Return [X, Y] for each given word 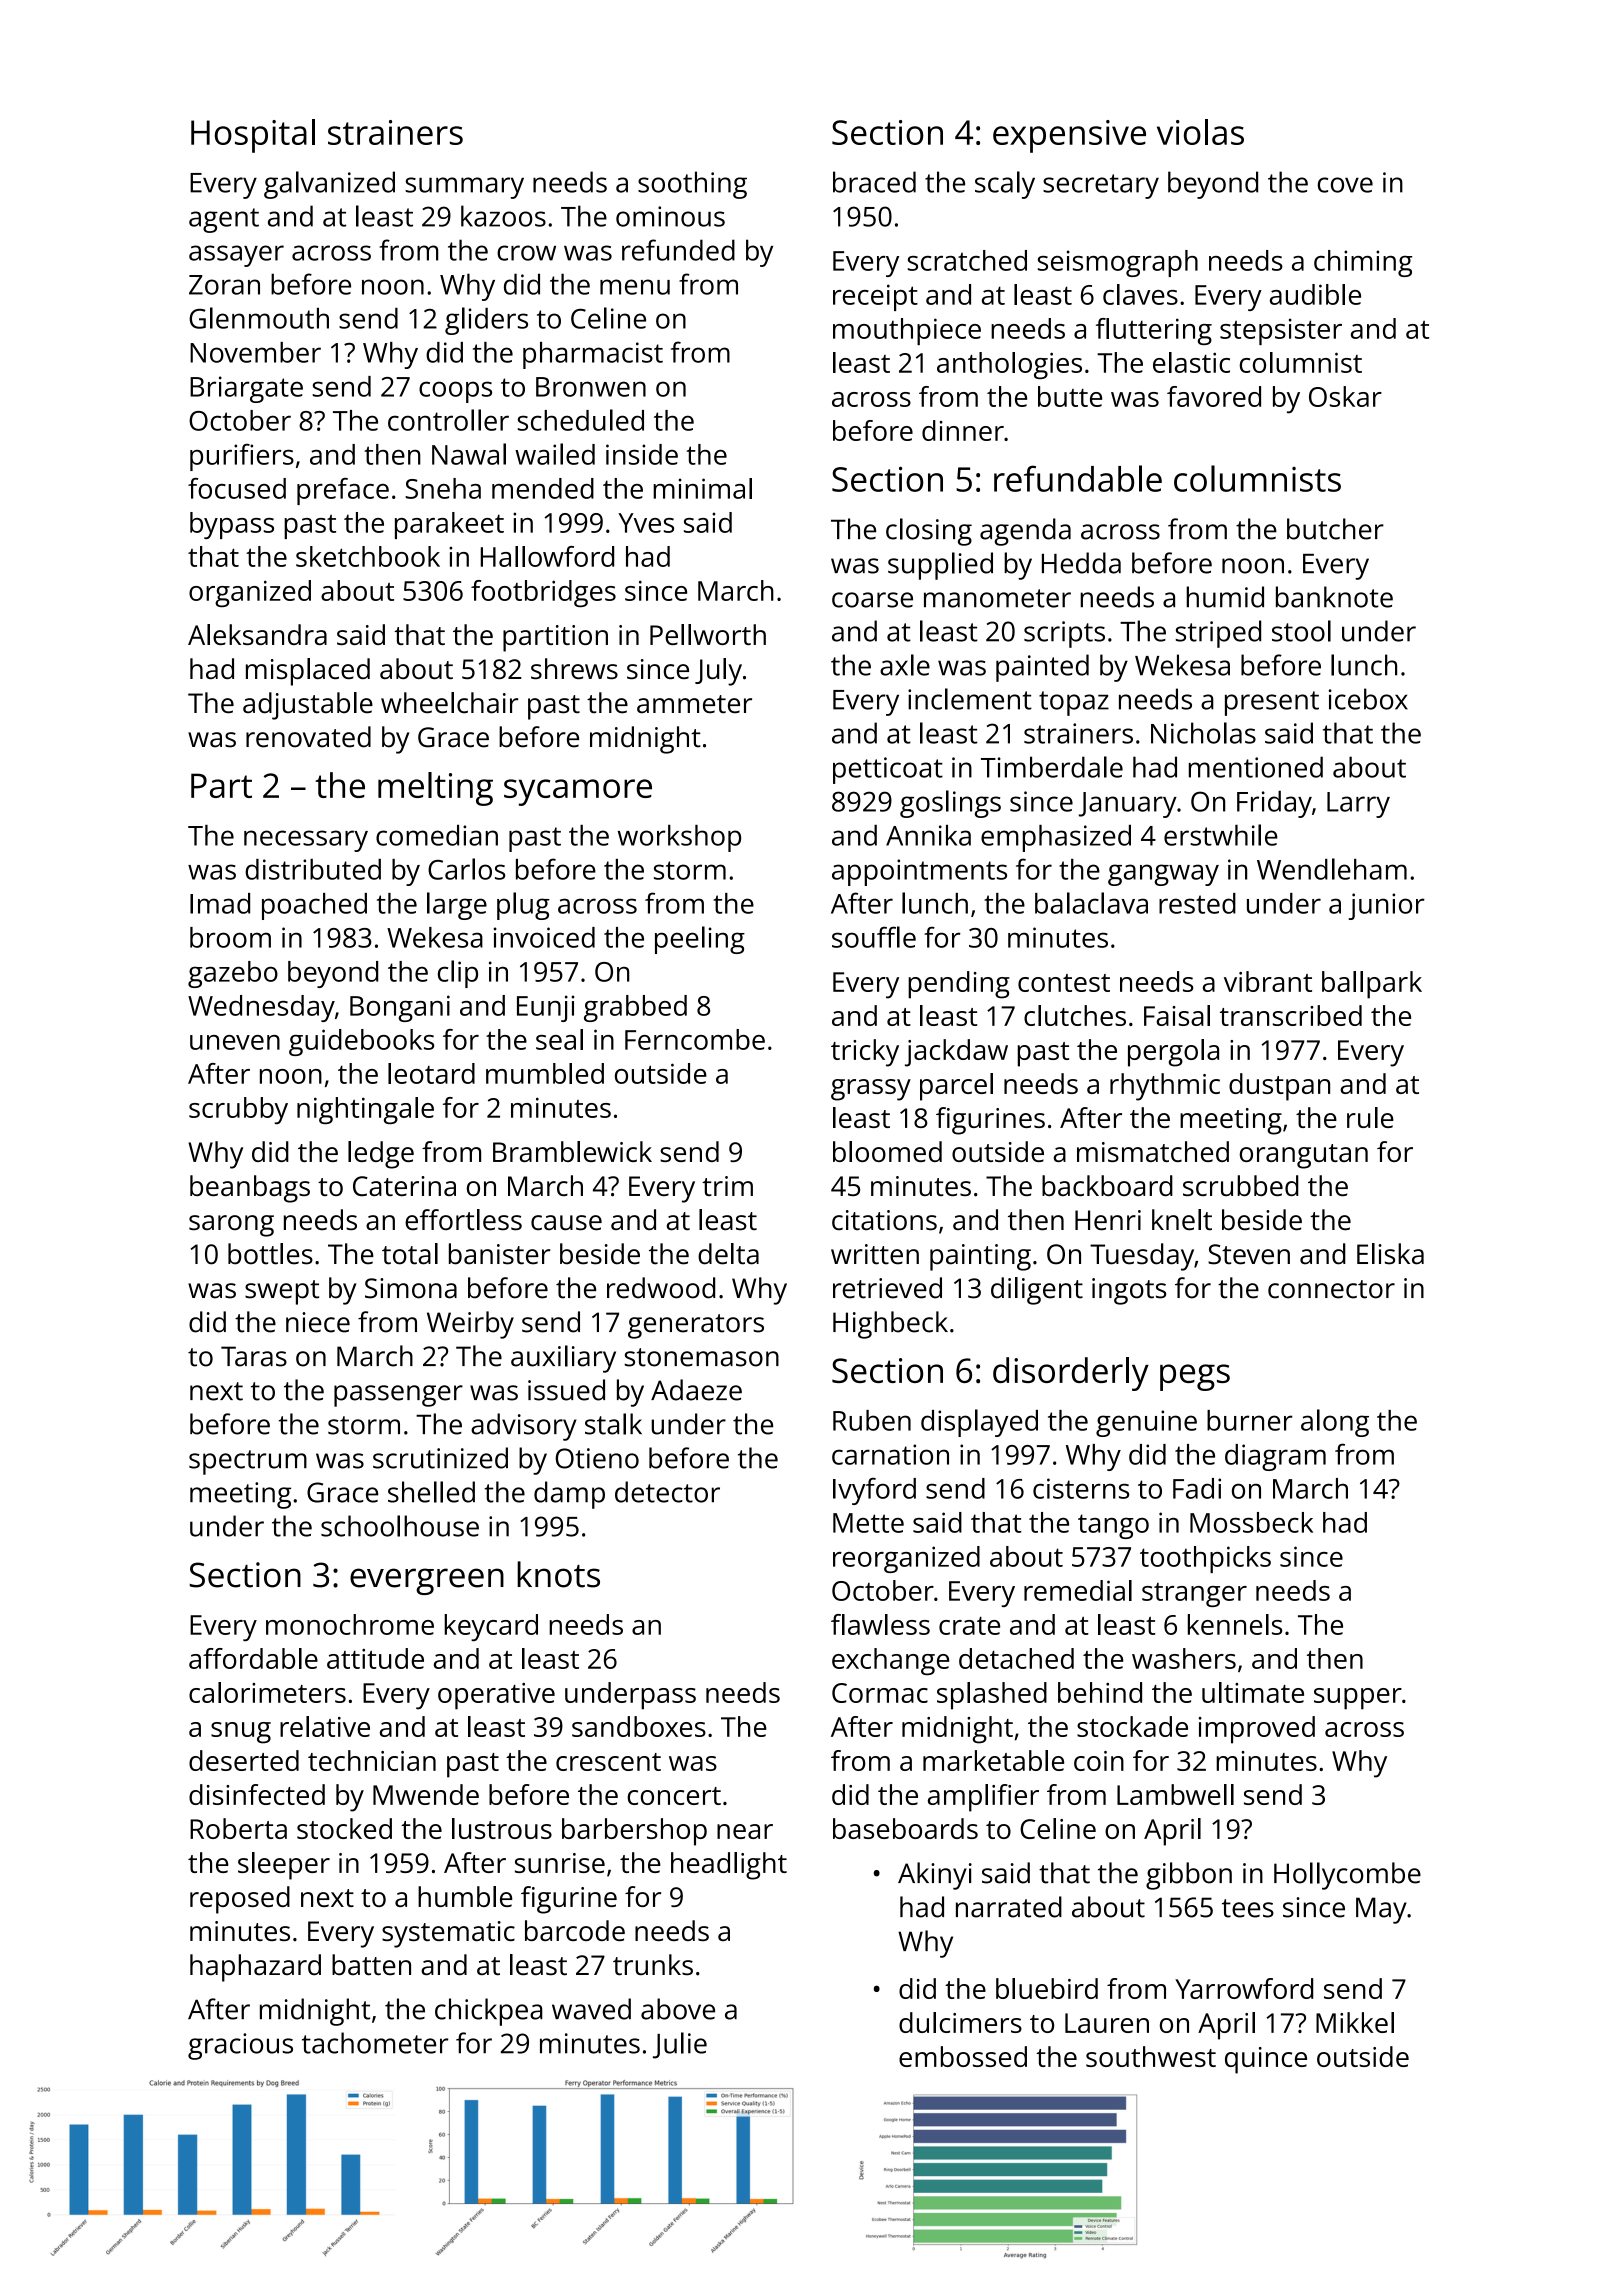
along [1335, 1423]
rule [1370, 1117]
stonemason [702, 1357]
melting [435, 789]
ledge [381, 1155]
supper [1358, 1699]
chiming [1363, 263]
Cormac [880, 1693]
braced [874, 182]
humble [465, 1896]
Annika [928, 835]
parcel [956, 1087]
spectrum [248, 1462]
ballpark [1372, 985]
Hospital [253, 136]
